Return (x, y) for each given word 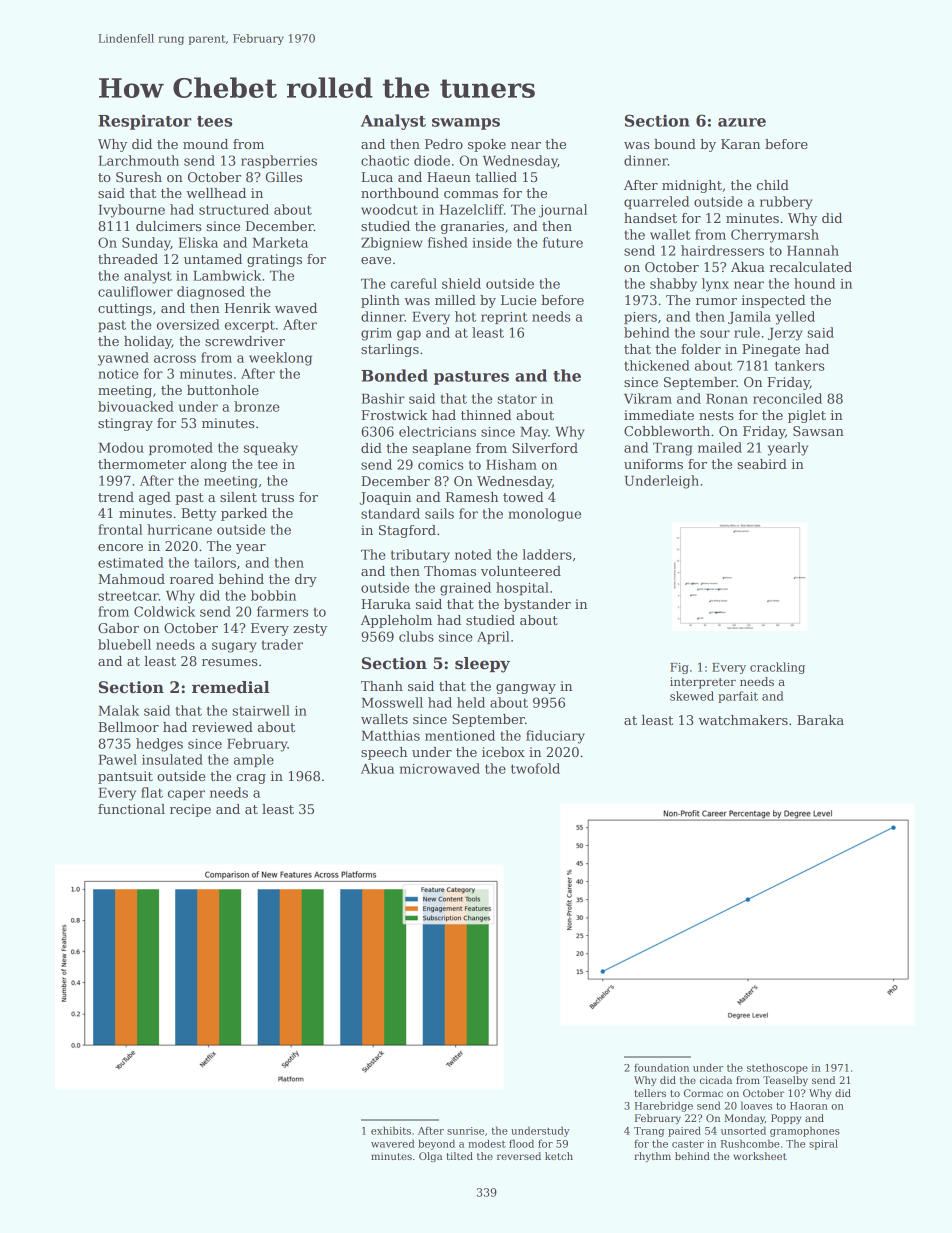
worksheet (760, 1156)
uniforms (653, 464)
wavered (393, 1143)
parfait (738, 697)
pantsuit (125, 777)
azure (742, 122)
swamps (466, 124)
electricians (437, 431)
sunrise (465, 1131)
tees (214, 121)
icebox (503, 752)
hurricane (179, 529)
